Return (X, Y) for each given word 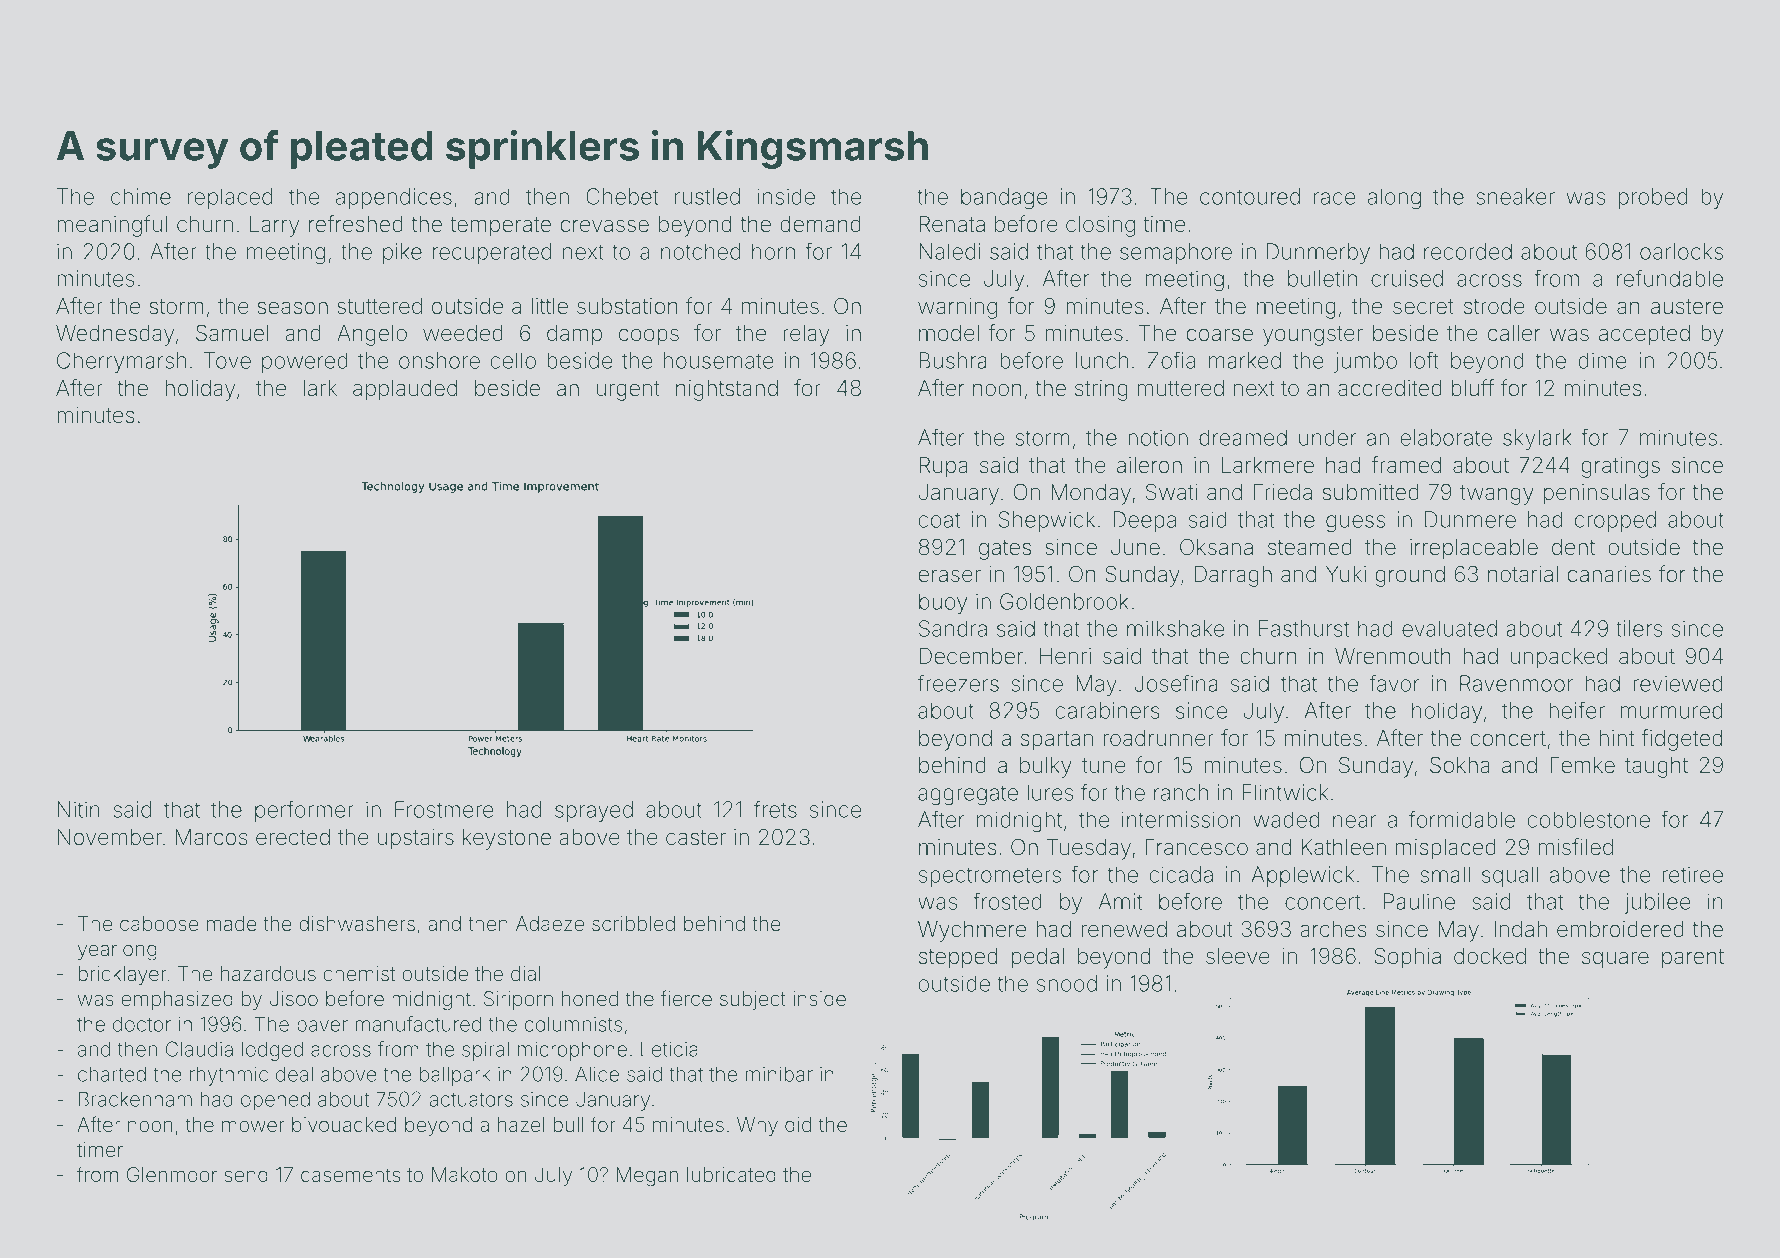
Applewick (1303, 876)
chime (141, 196)
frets (775, 809)
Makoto (465, 1174)
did (798, 1124)
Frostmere (444, 809)
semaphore (1176, 253)
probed (1653, 198)
